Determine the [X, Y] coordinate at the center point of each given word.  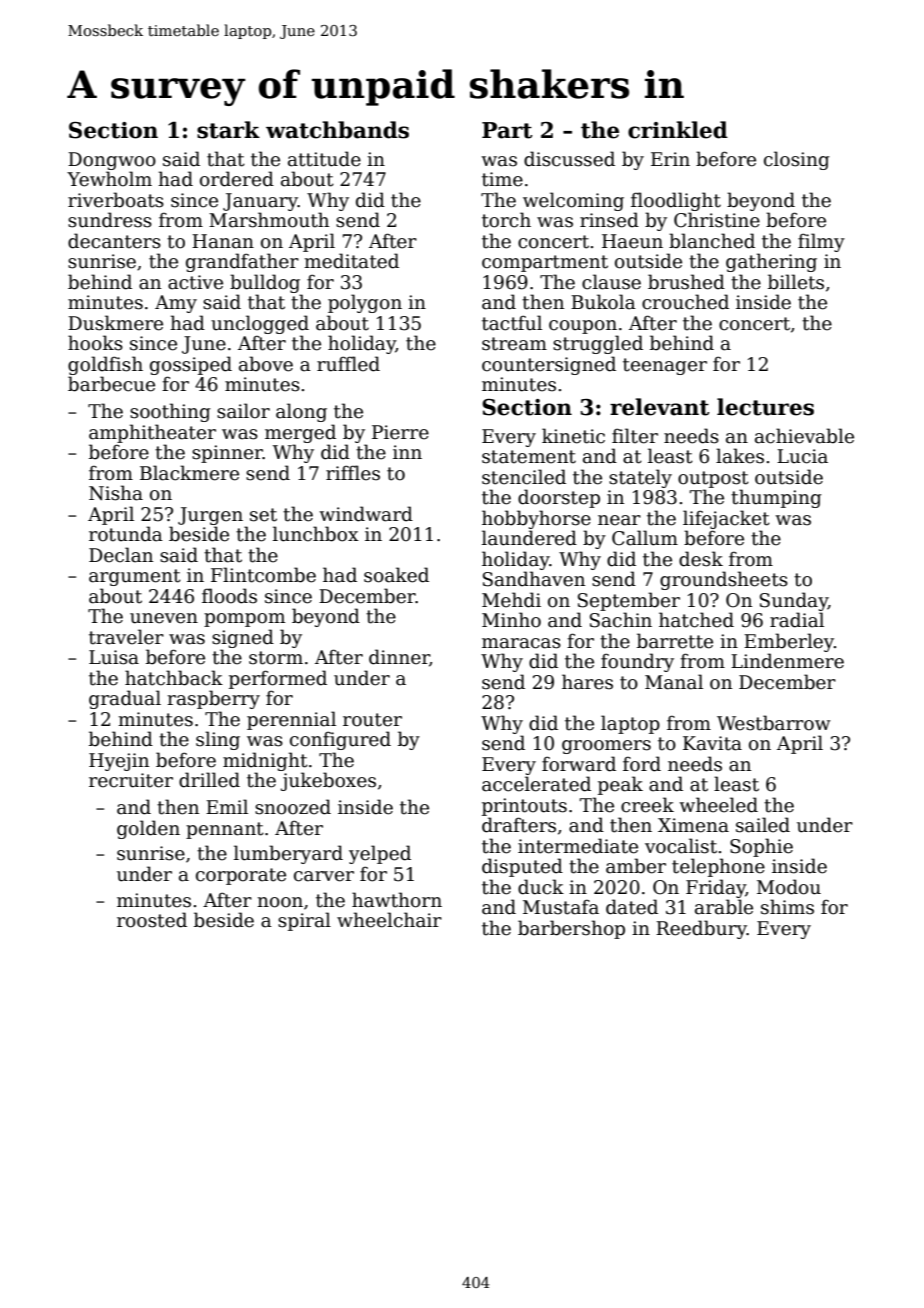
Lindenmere [787, 661]
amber [636, 866]
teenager [665, 366]
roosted [152, 920]
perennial [291, 720]
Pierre [400, 432]
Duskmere [115, 323]
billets [796, 282]
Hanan [223, 241]
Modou [789, 887]
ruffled [348, 364]
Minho [511, 620]
